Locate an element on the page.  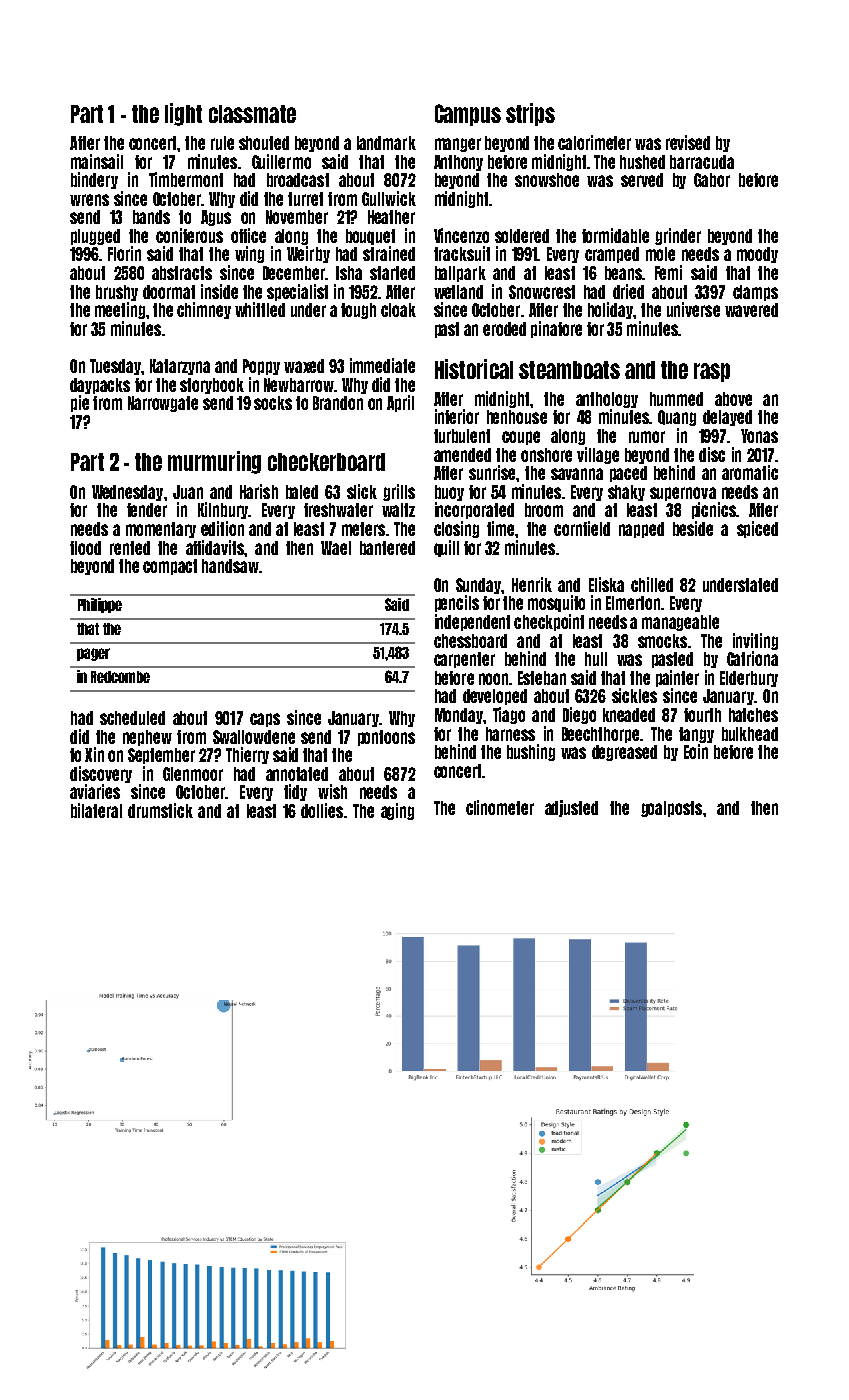
strips is located at coordinates (530, 114).
